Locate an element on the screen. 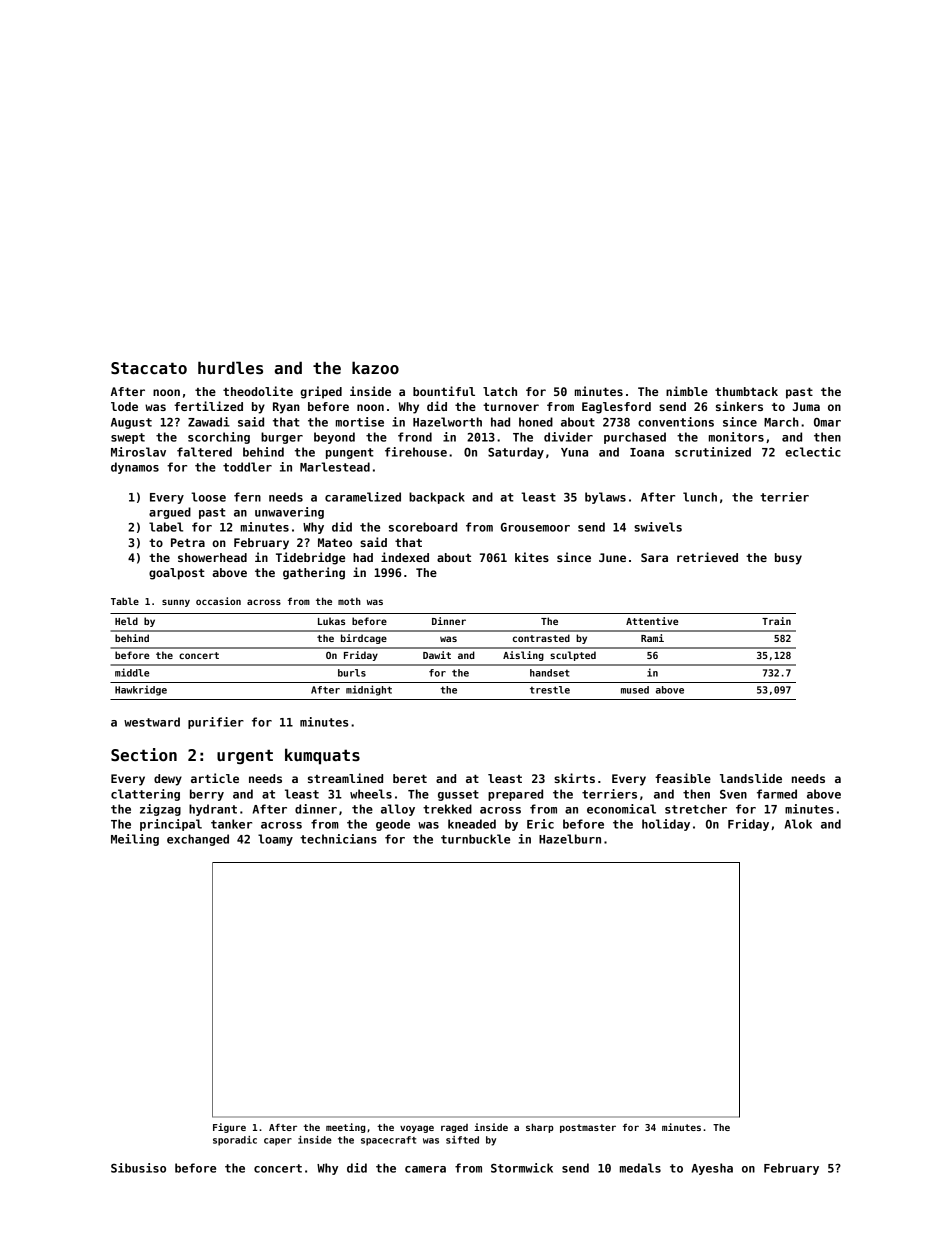 This screenshot has height=1233, width=952. dynamos is located at coordinates (135, 468).
